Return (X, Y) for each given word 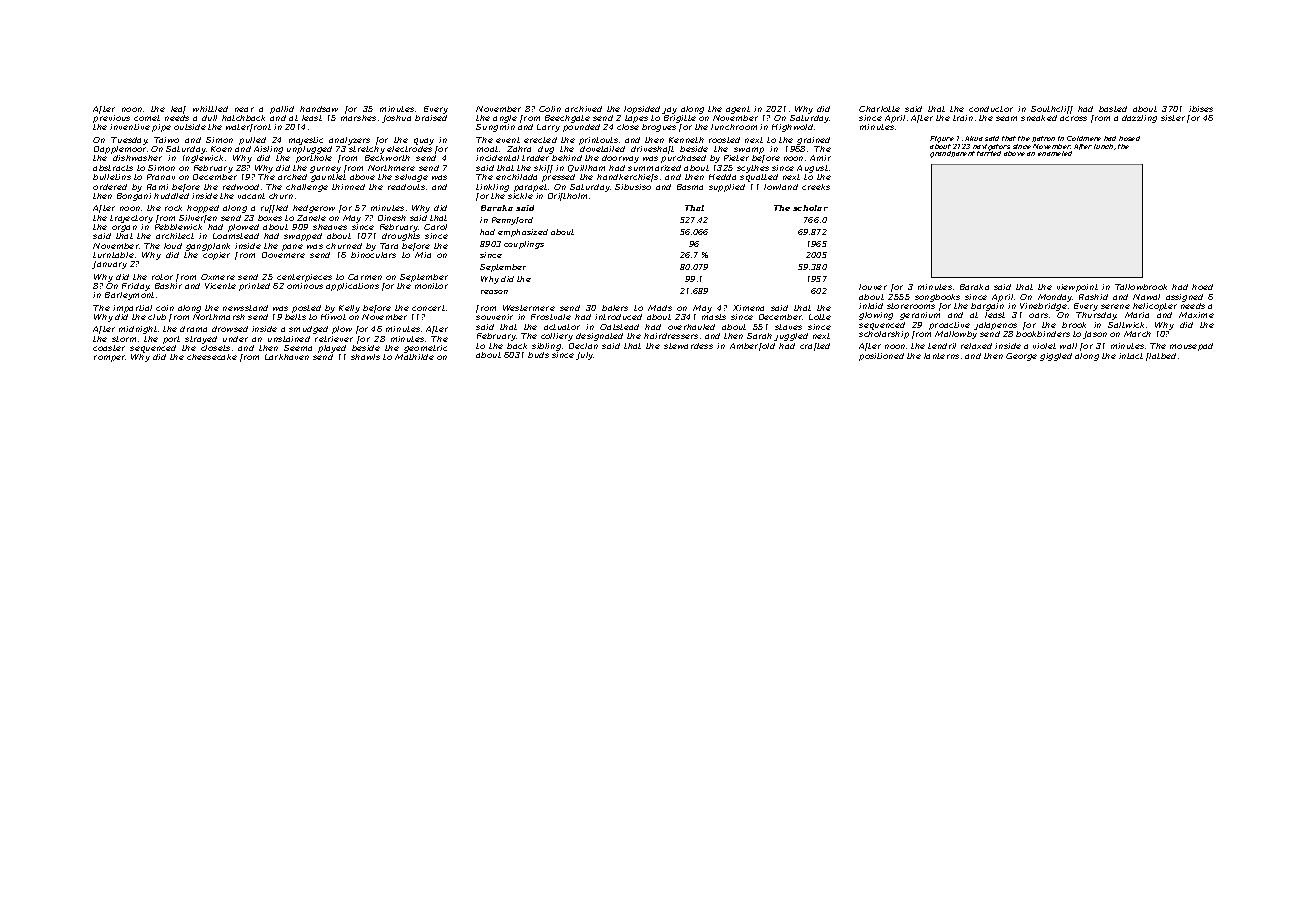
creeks (816, 187)
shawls (365, 357)
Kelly (349, 309)
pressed (558, 178)
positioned (881, 357)
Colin (550, 109)
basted (1113, 109)
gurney (325, 169)
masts (714, 317)
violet (1044, 346)
